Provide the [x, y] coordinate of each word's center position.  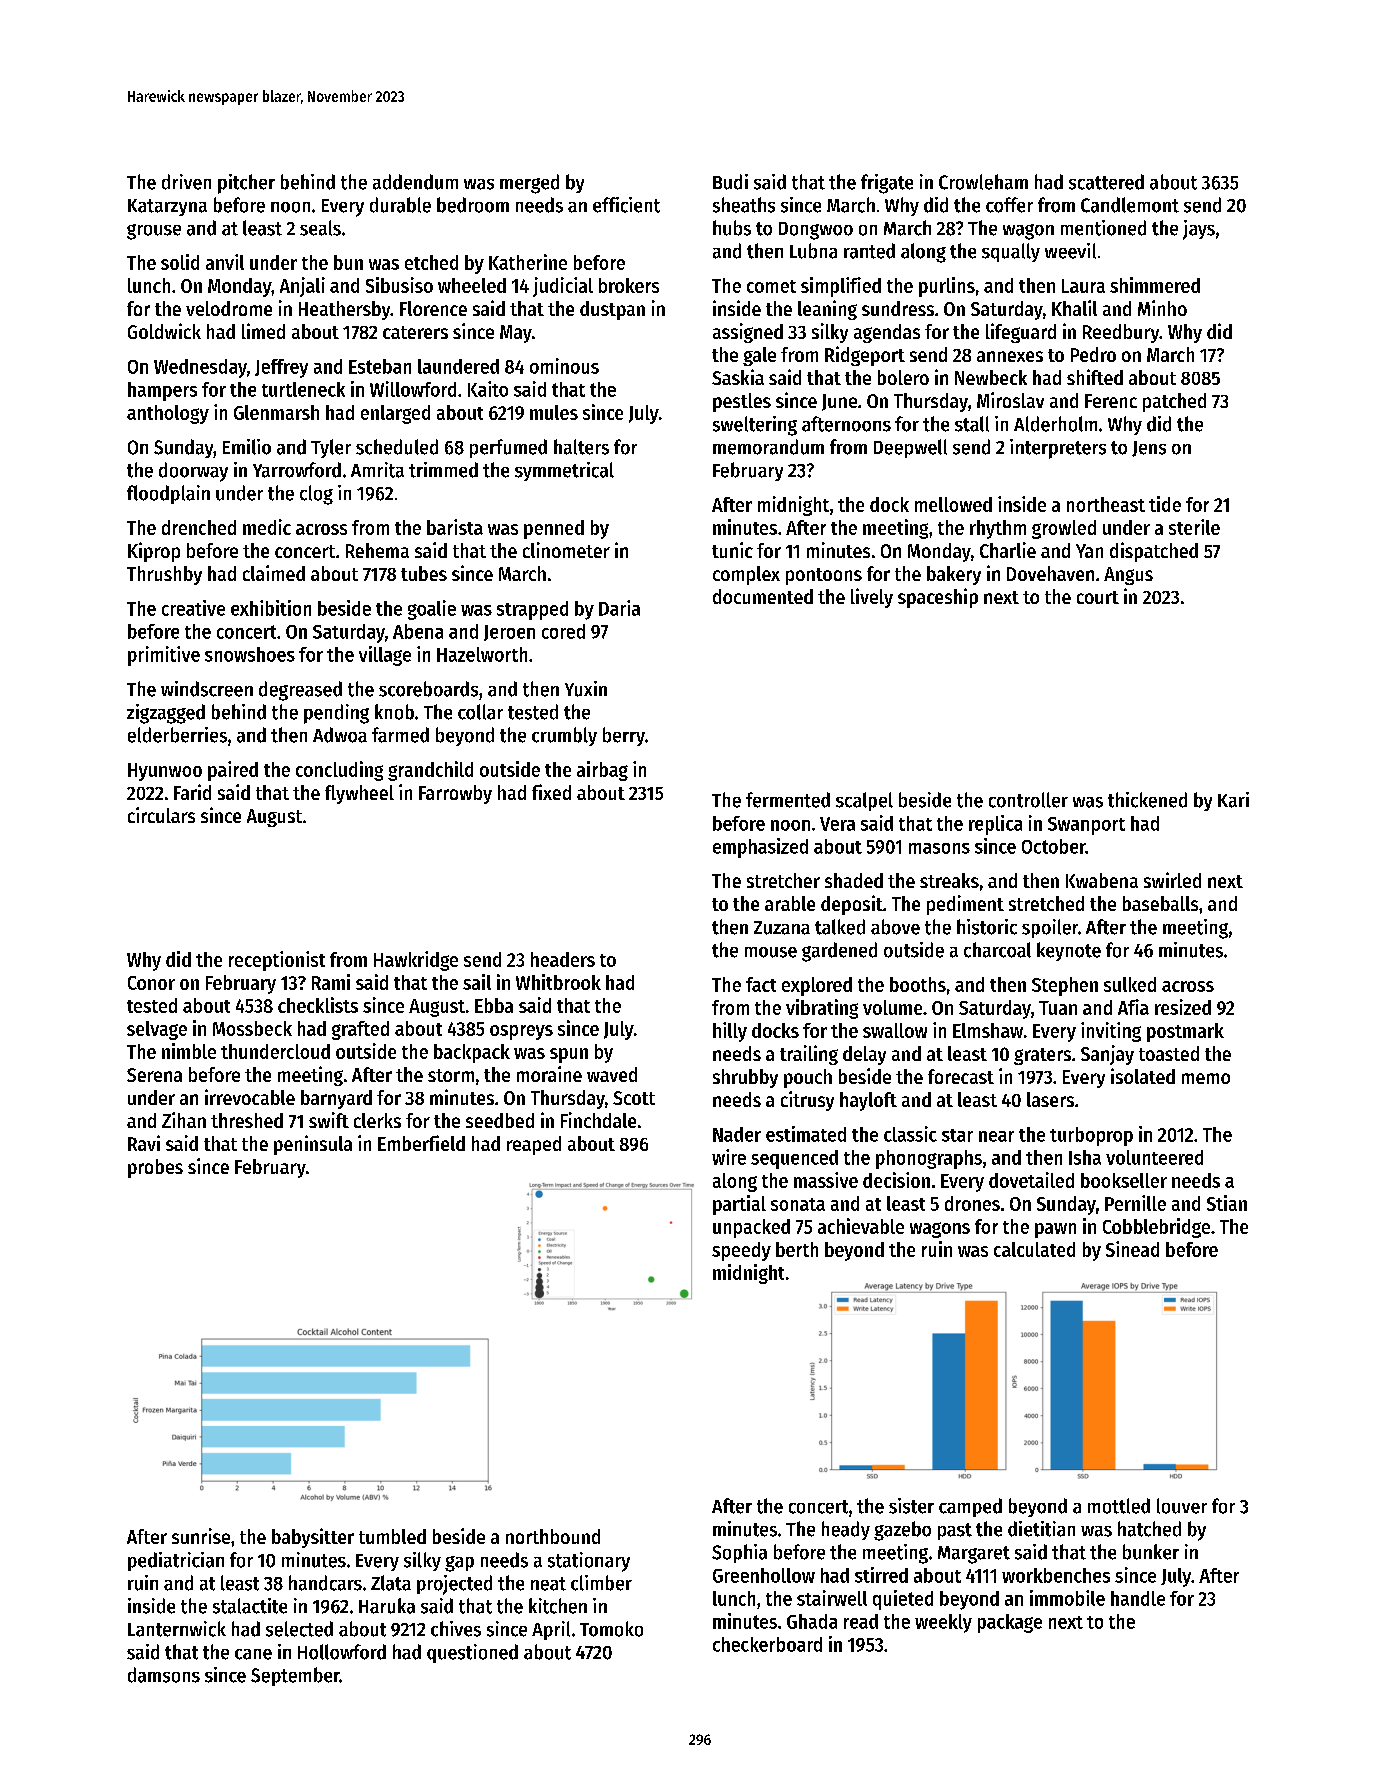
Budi [730, 182]
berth [797, 1249]
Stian [1227, 1203]
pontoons [824, 576]
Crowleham [983, 182]
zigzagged [166, 714]
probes [155, 1168]
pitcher [246, 184]
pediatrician [176, 1561]
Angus [1128, 576]
